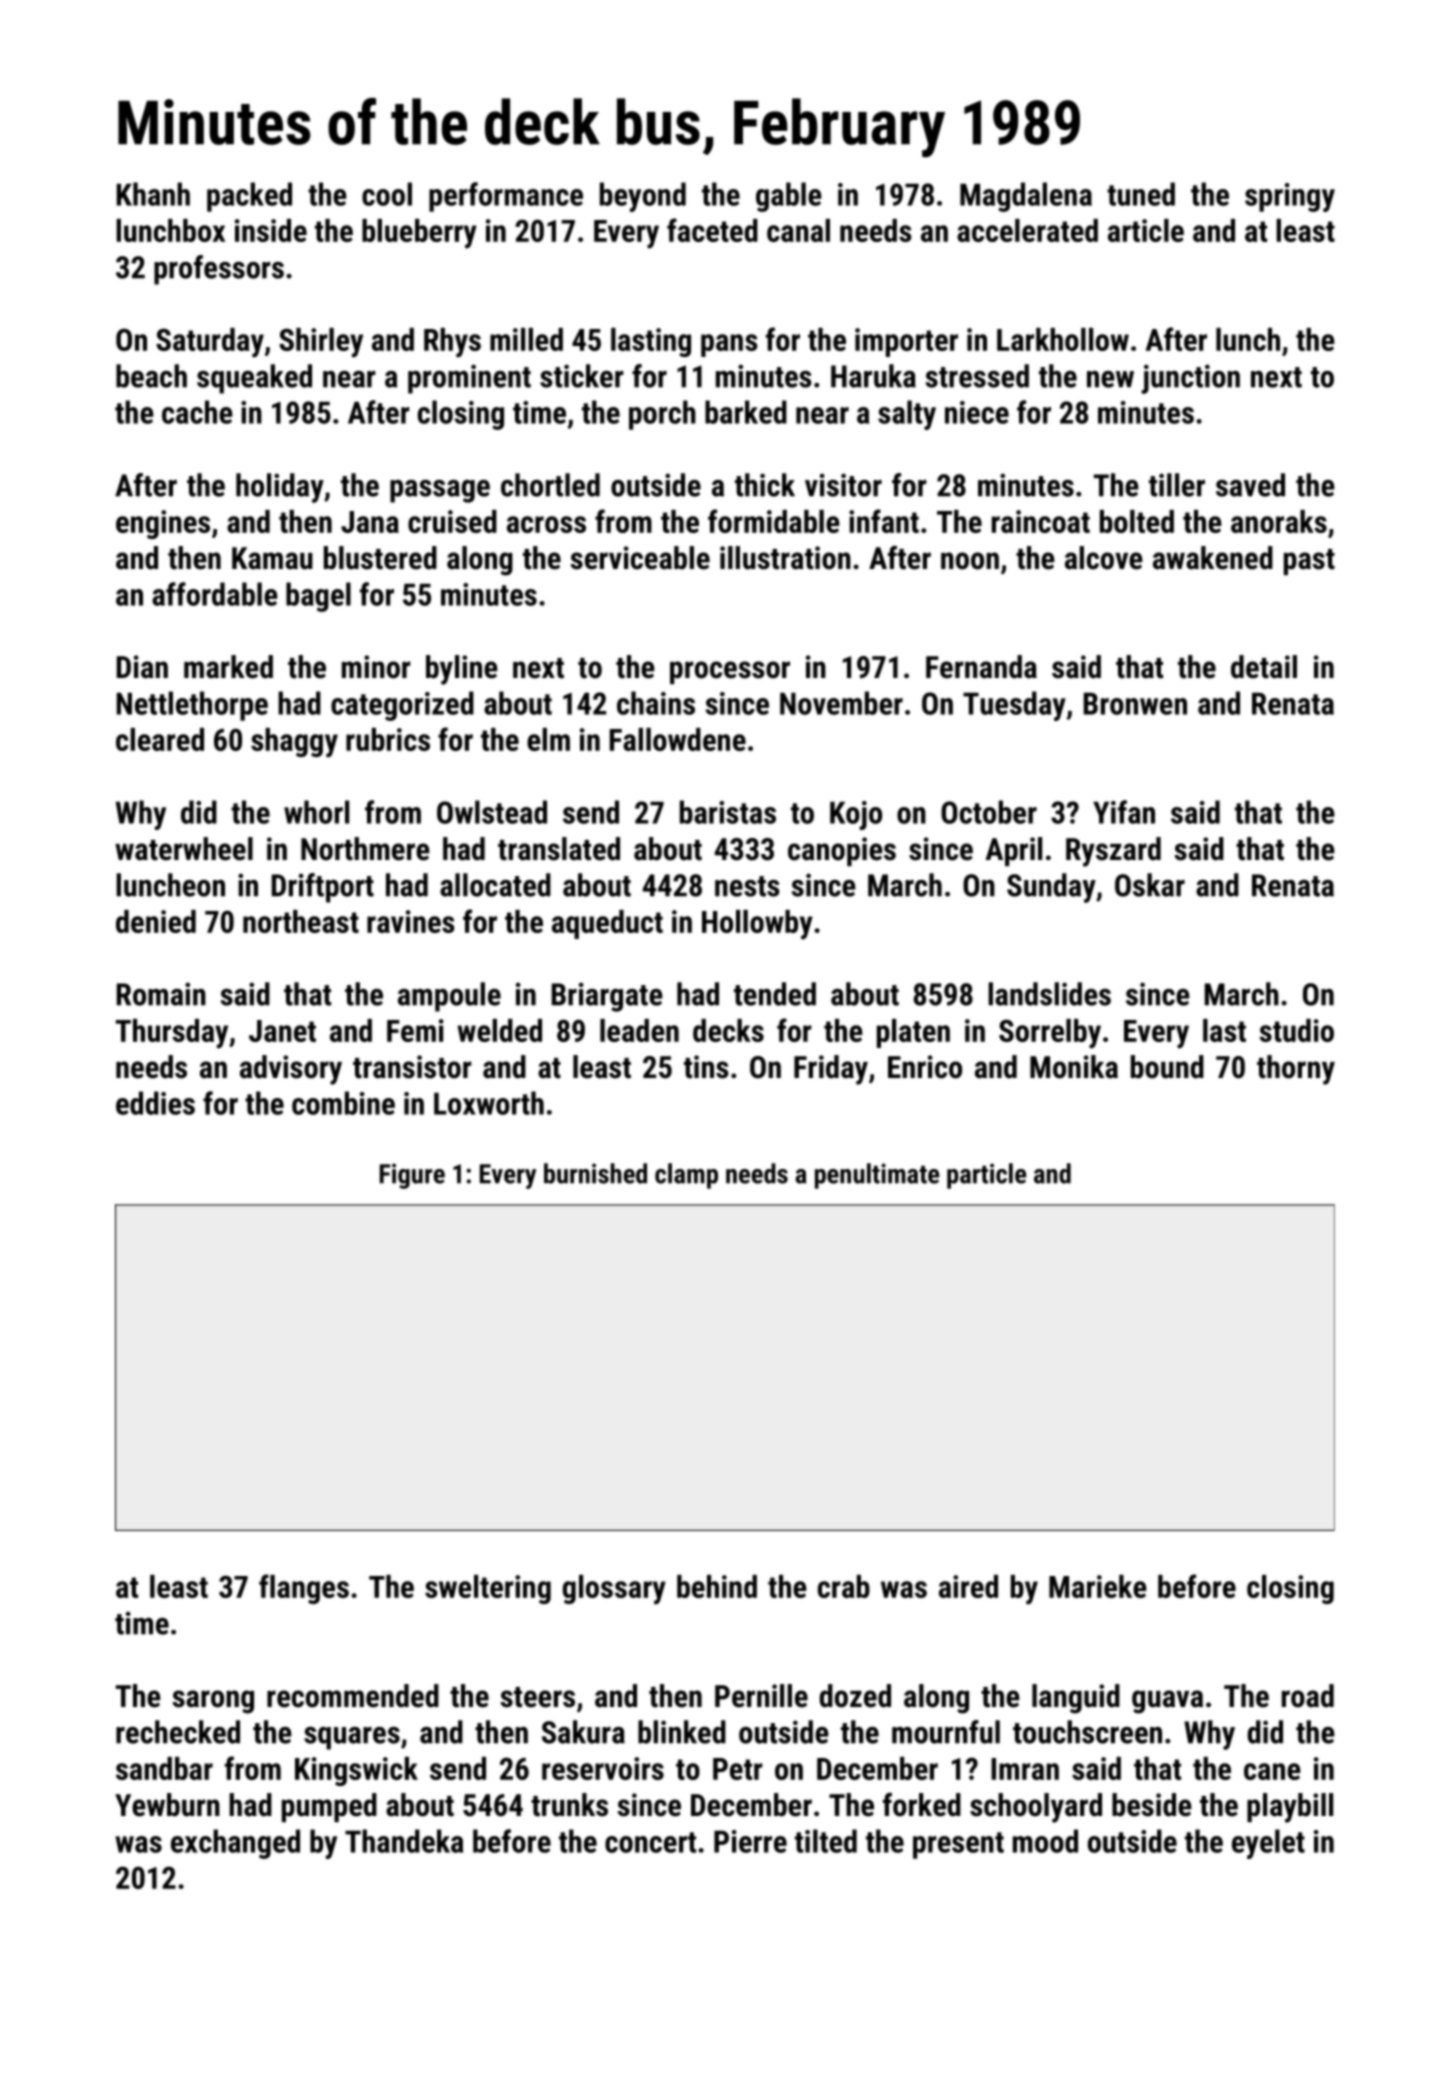 Image resolution: width=1450 pixels, height=2100 pixels. Describe the element at coordinates (595, 1173) in the page. I see `burnished` at that location.
